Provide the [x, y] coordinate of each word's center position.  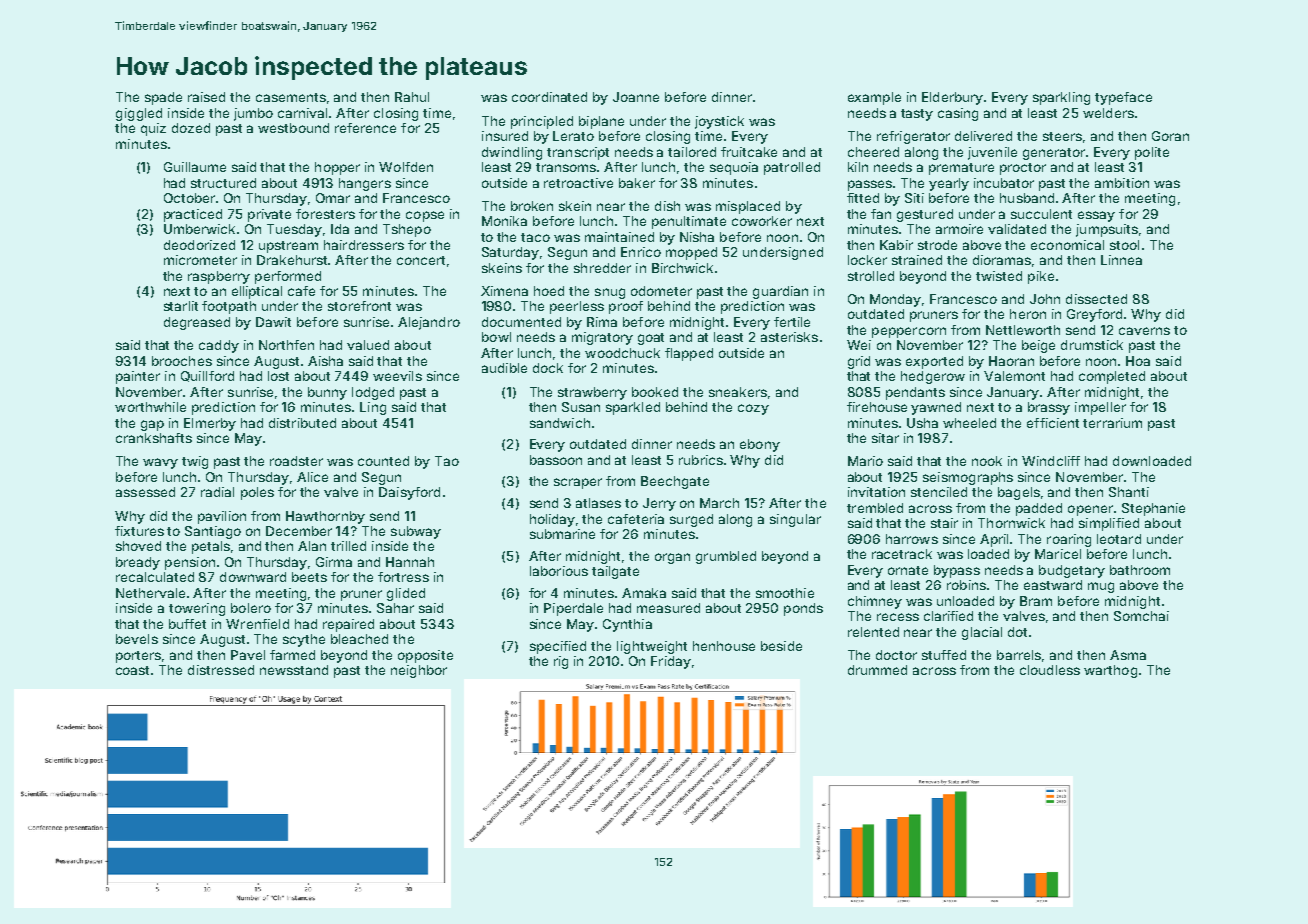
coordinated [549, 97]
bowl [496, 337]
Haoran [1011, 361]
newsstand [294, 670]
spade [163, 98]
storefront [359, 306]
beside [781, 646]
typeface [1123, 98]
